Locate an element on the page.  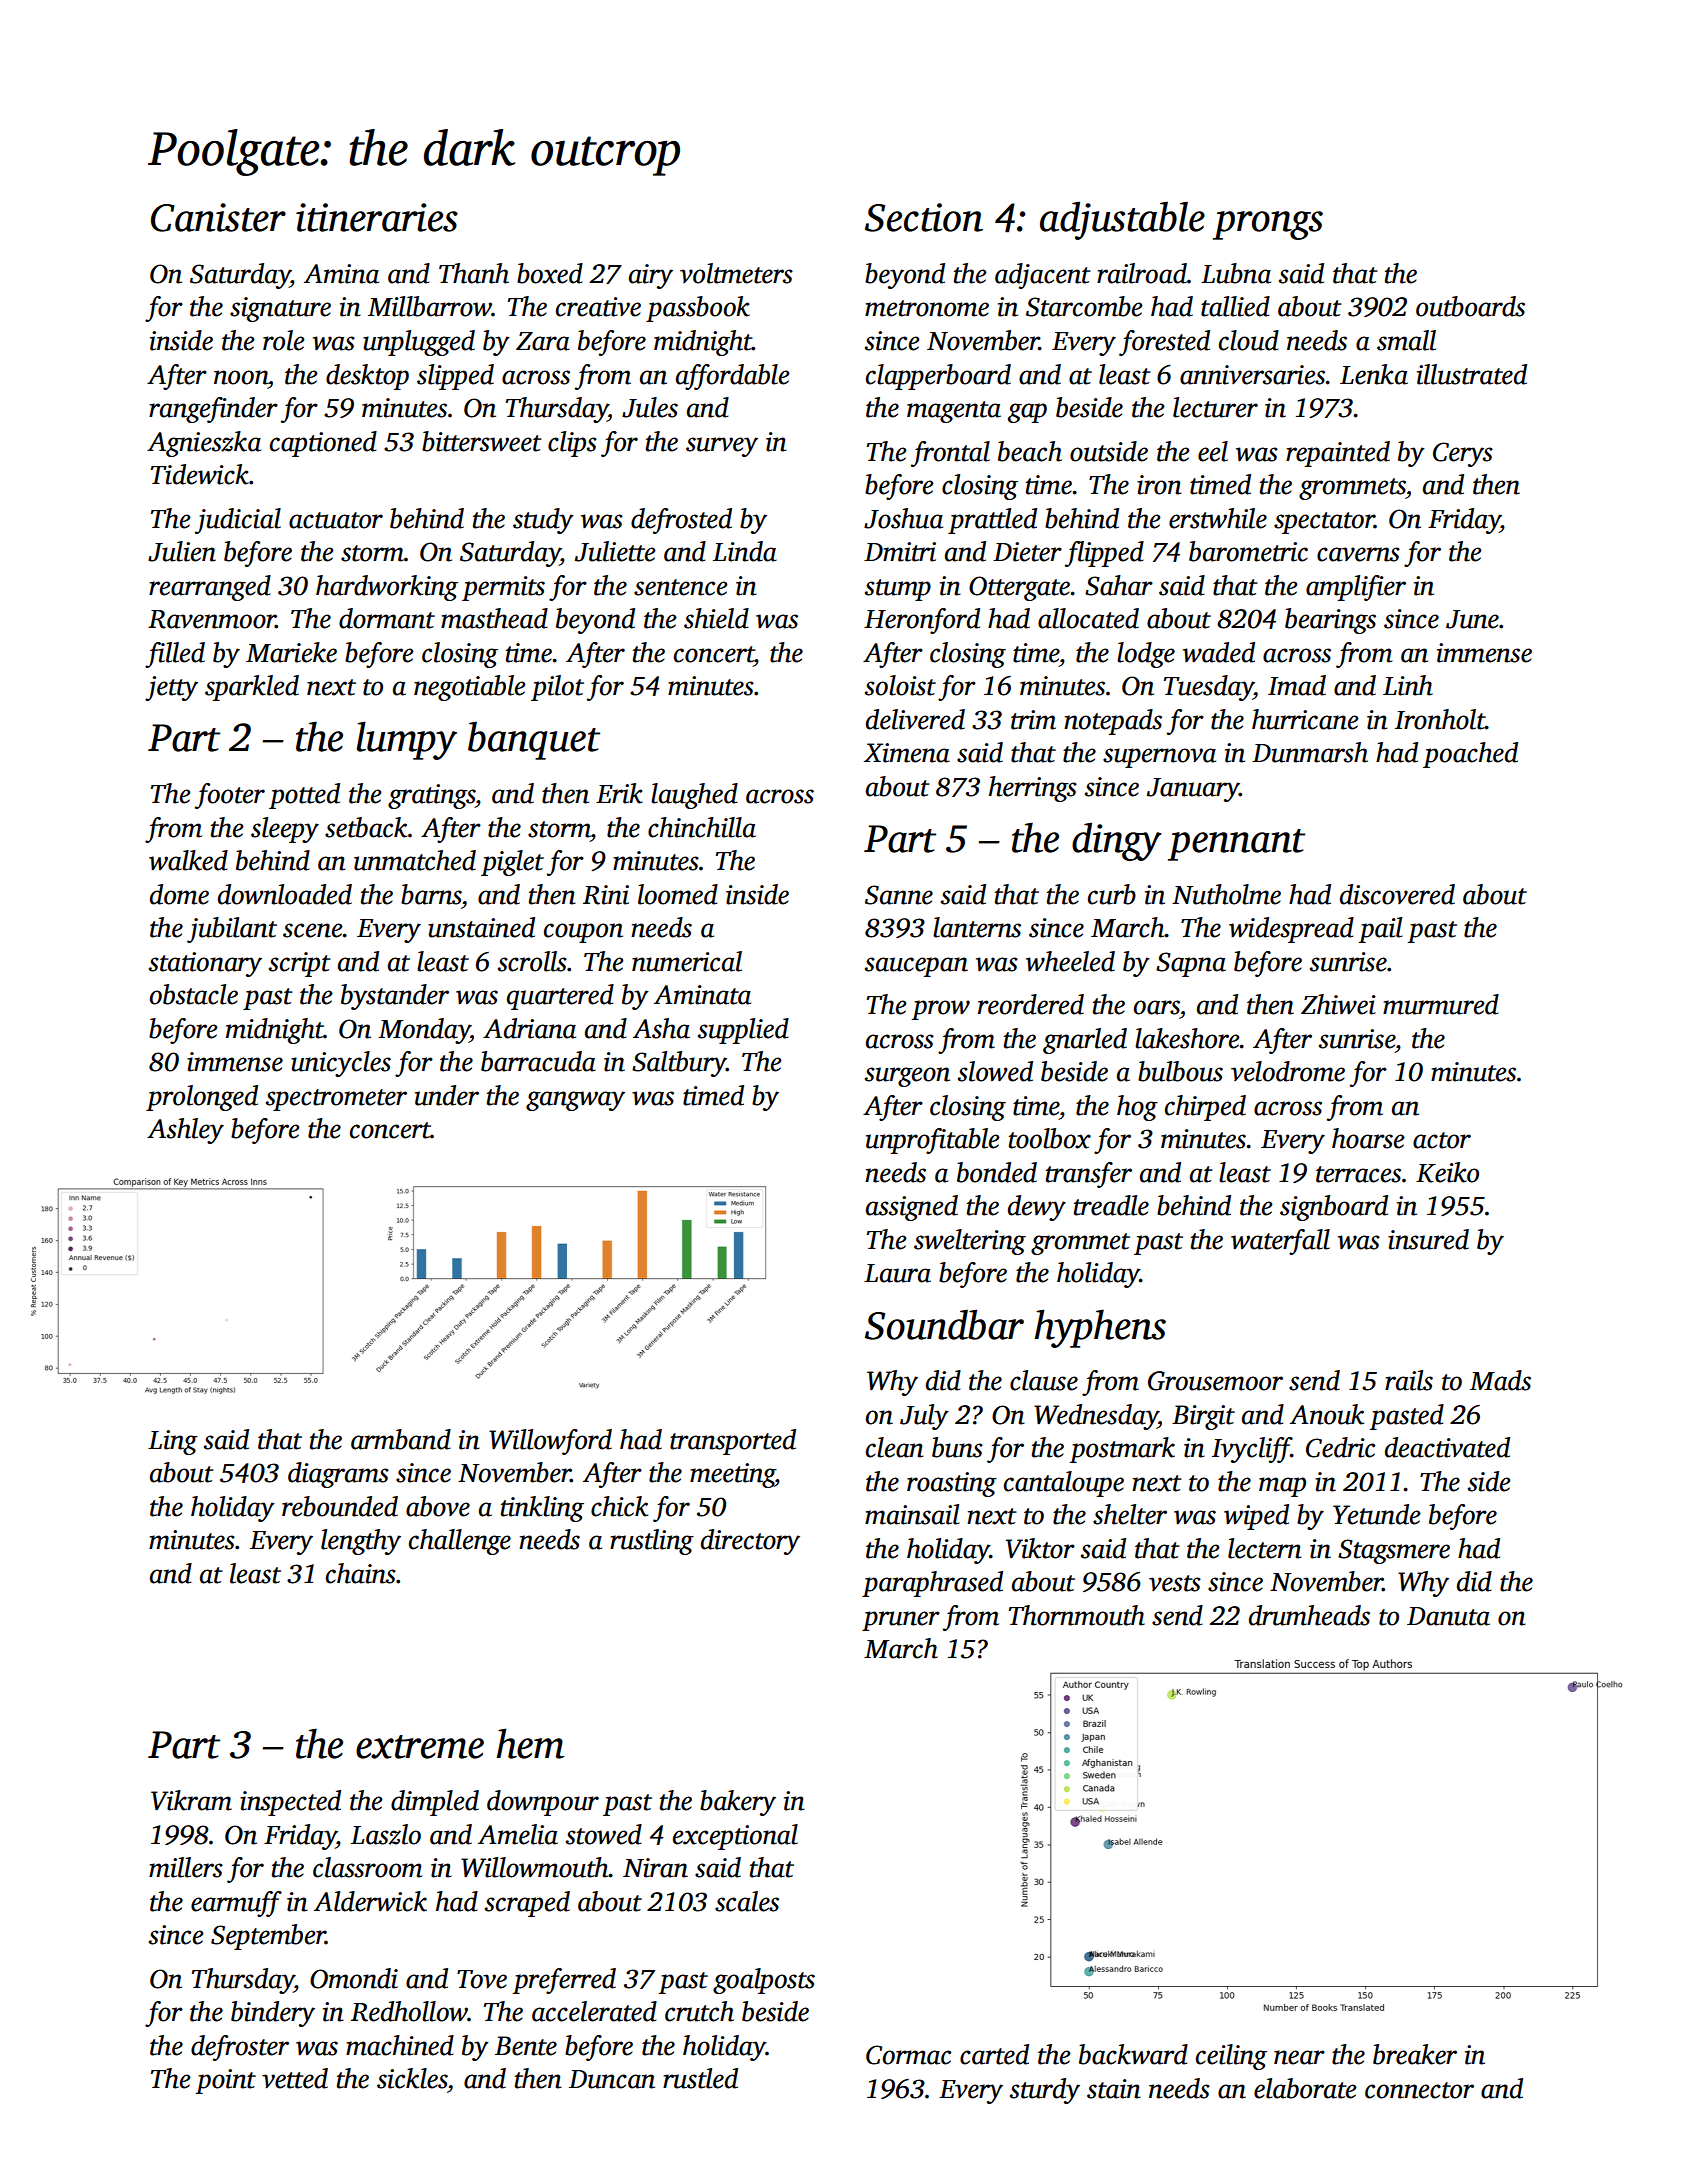
adjustable is located at coordinates (1122, 220).
